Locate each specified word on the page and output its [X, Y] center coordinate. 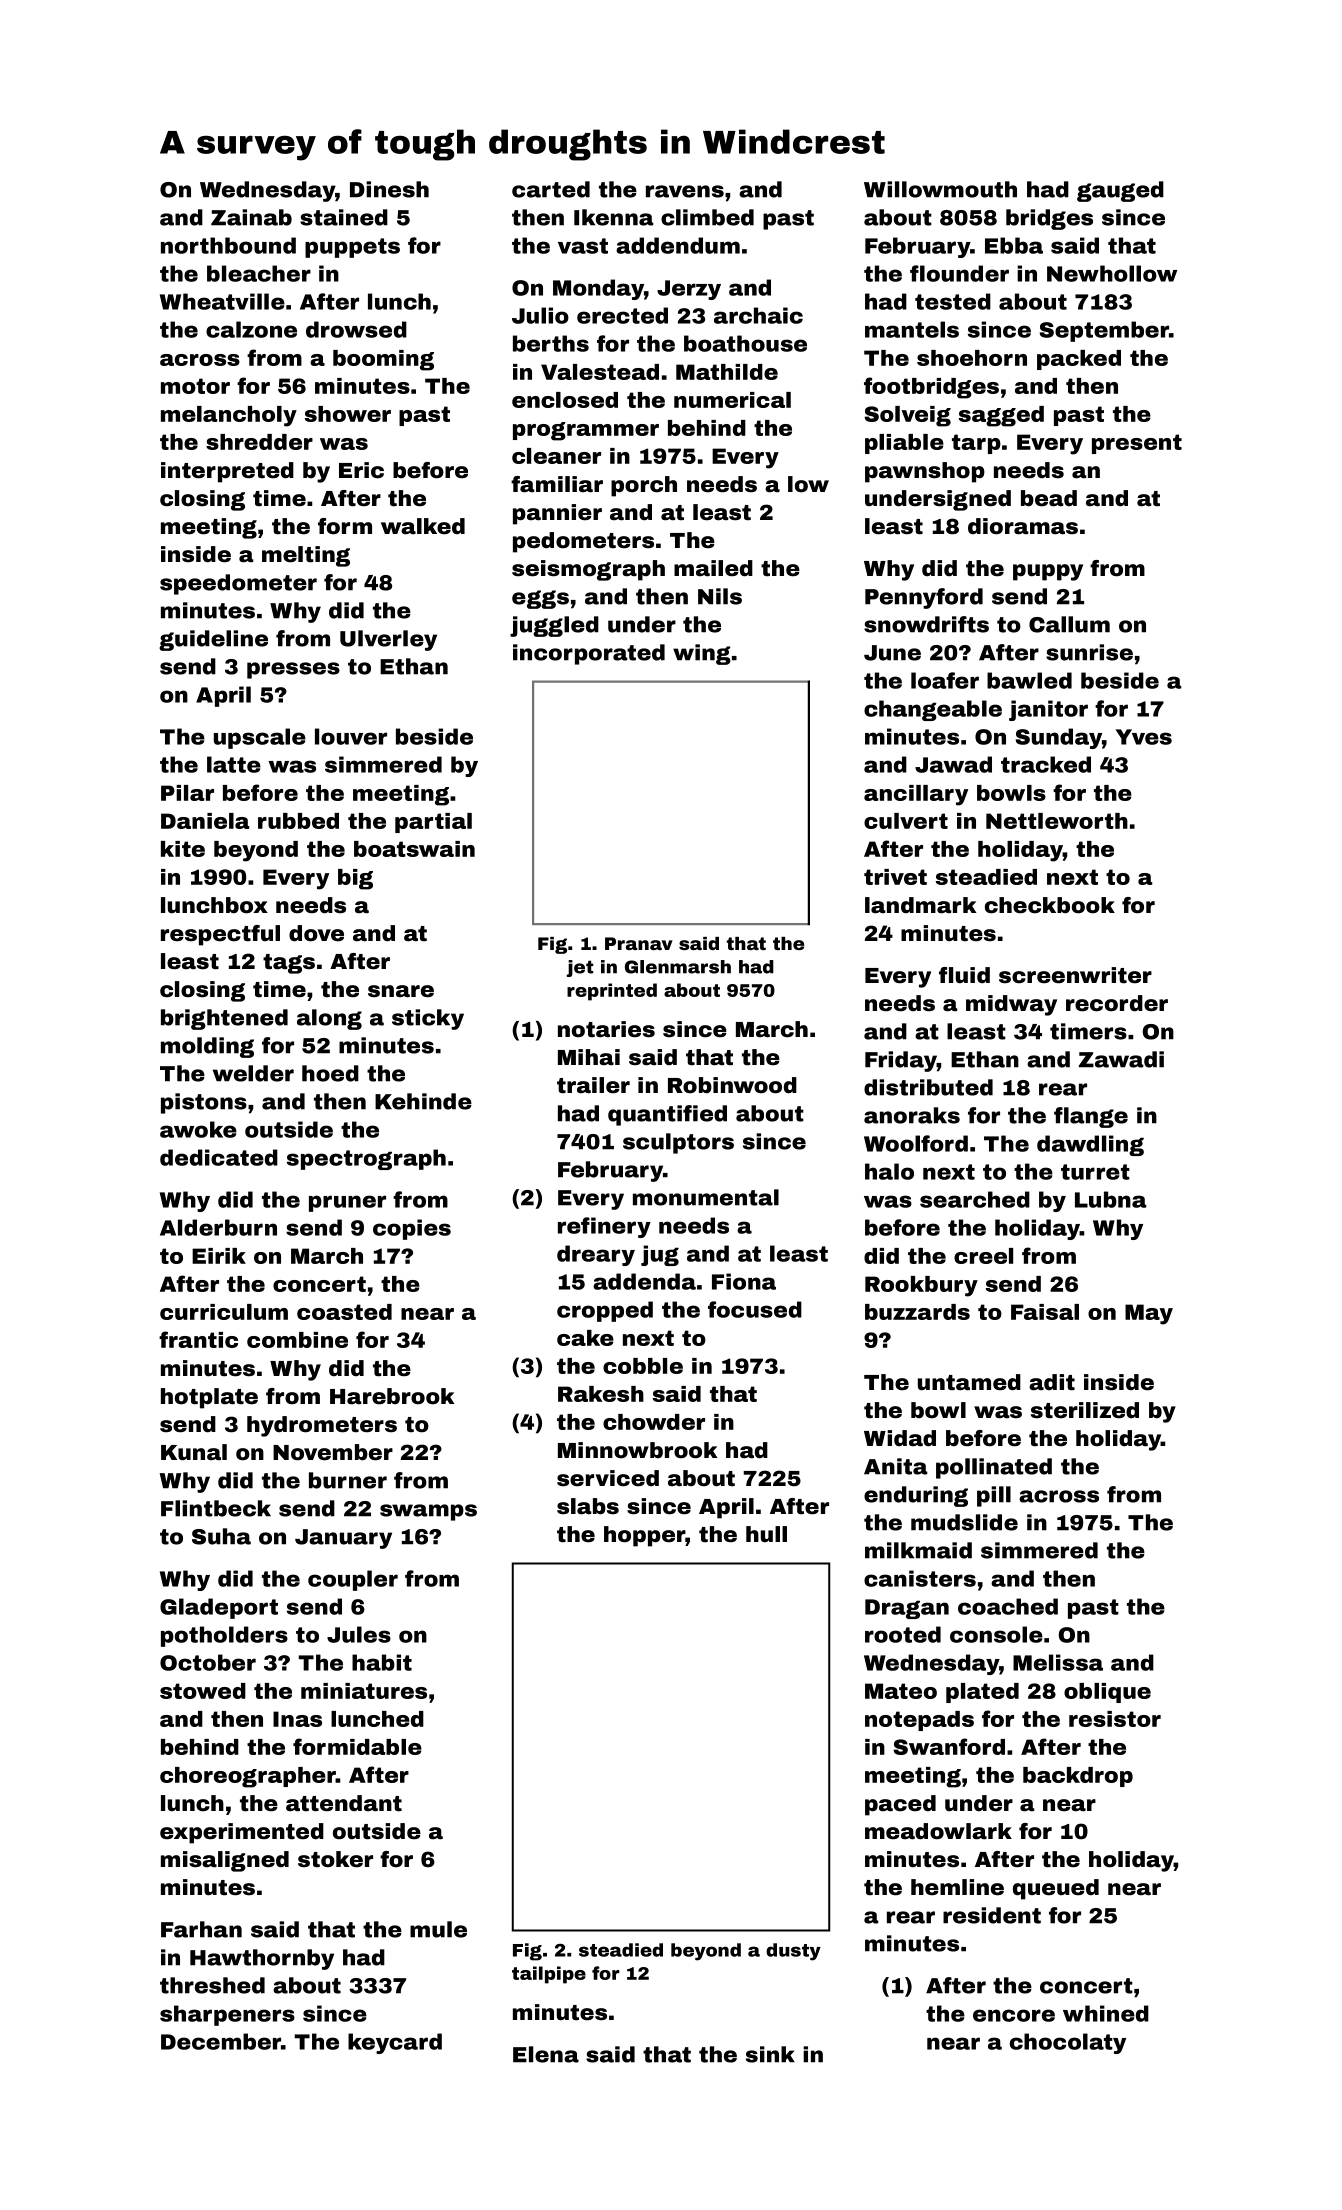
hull [766, 1534]
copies [412, 1229]
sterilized [1085, 1410]
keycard [395, 2043]
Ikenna [614, 217]
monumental [706, 1197]
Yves [1144, 737]
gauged [1120, 191]
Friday [901, 1061]
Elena [546, 2054]
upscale [260, 738]
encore [1014, 2015]
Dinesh [389, 189]
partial [433, 823]
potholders [224, 1636]
